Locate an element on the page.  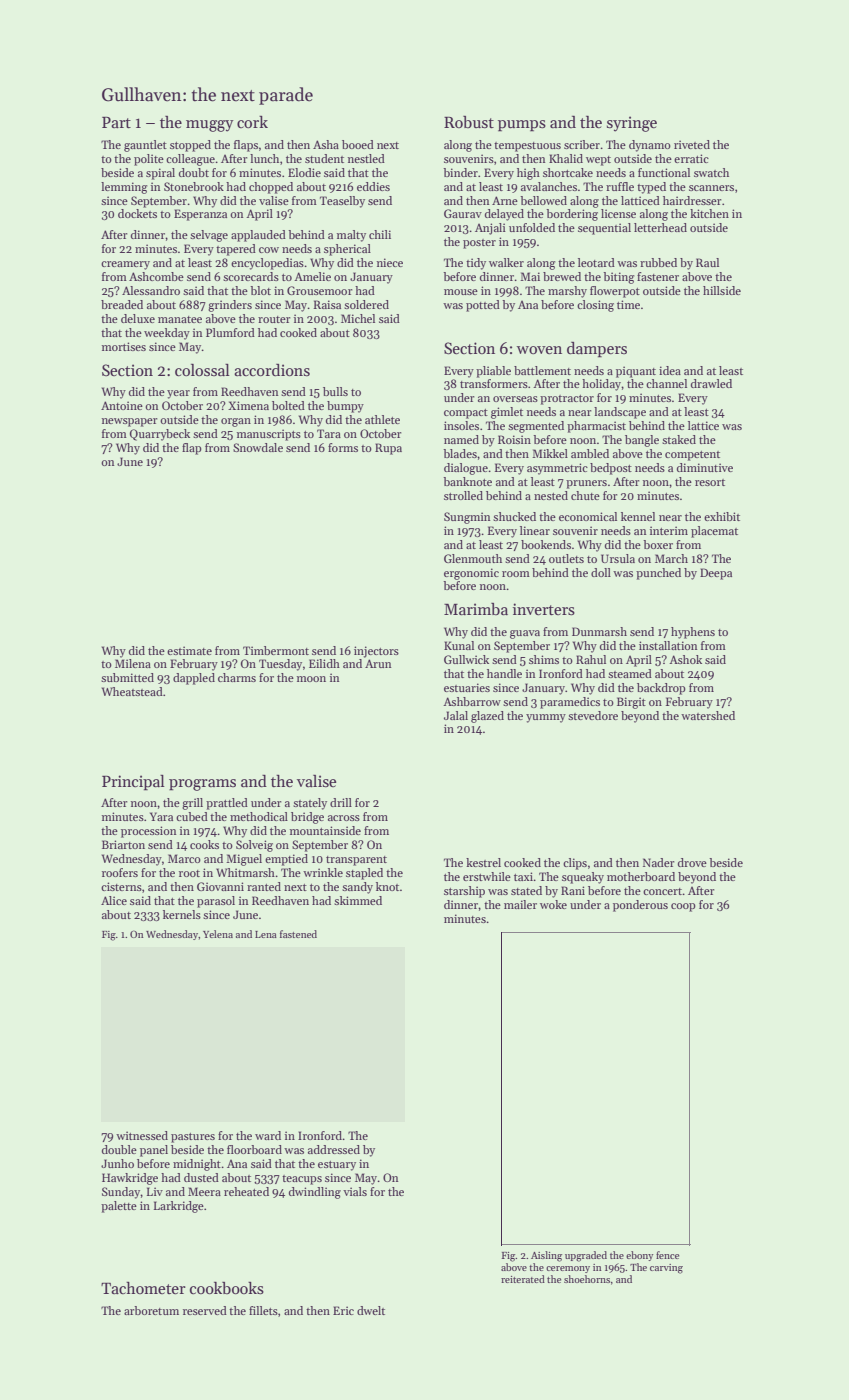
ponderous is located at coordinates (640, 906).
